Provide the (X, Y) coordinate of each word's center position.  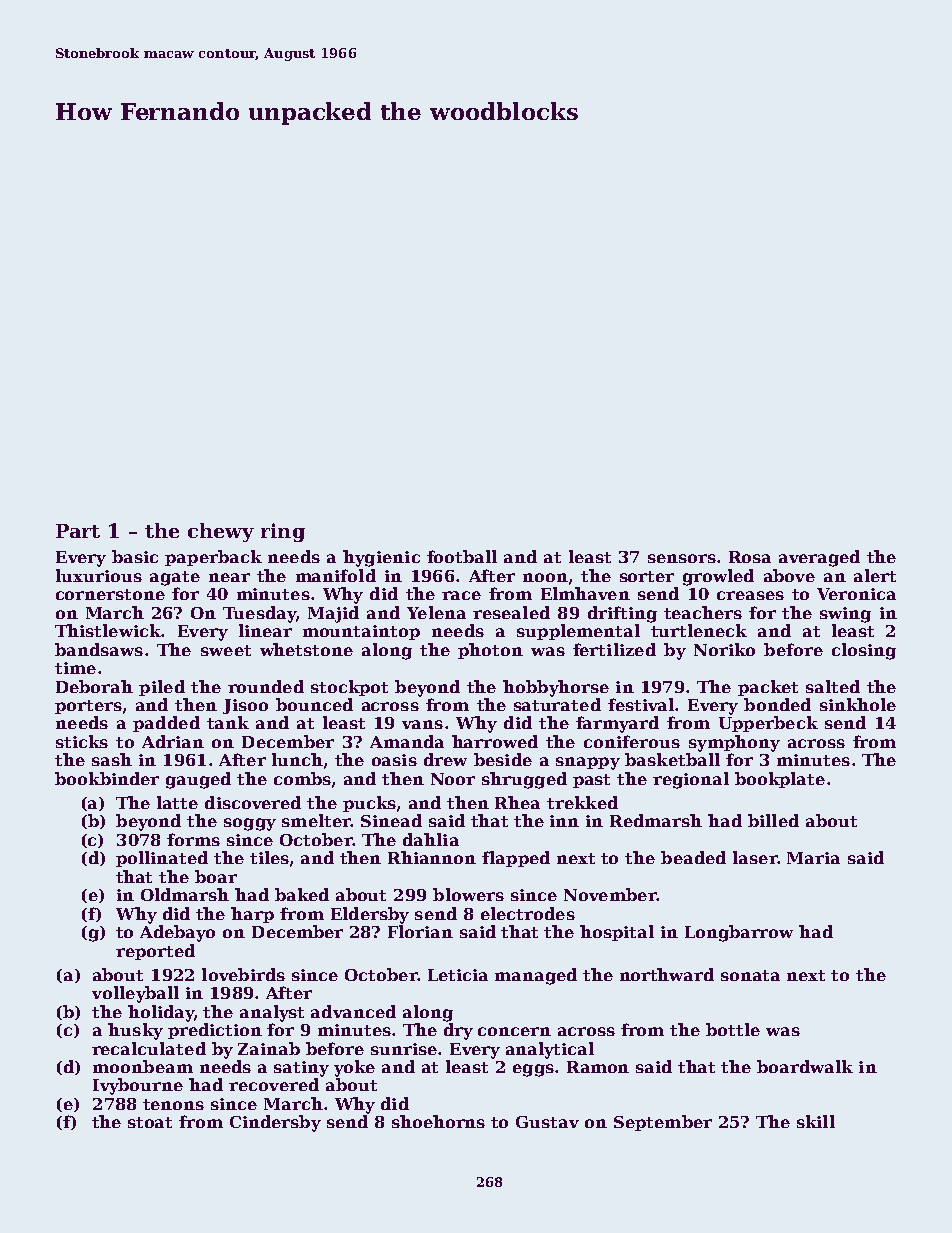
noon (545, 577)
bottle (733, 1029)
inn (564, 821)
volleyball (135, 994)
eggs (533, 1070)
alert (875, 575)
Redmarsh (656, 820)
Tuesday (259, 614)
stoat (150, 1122)
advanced (353, 1011)
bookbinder (107, 778)
